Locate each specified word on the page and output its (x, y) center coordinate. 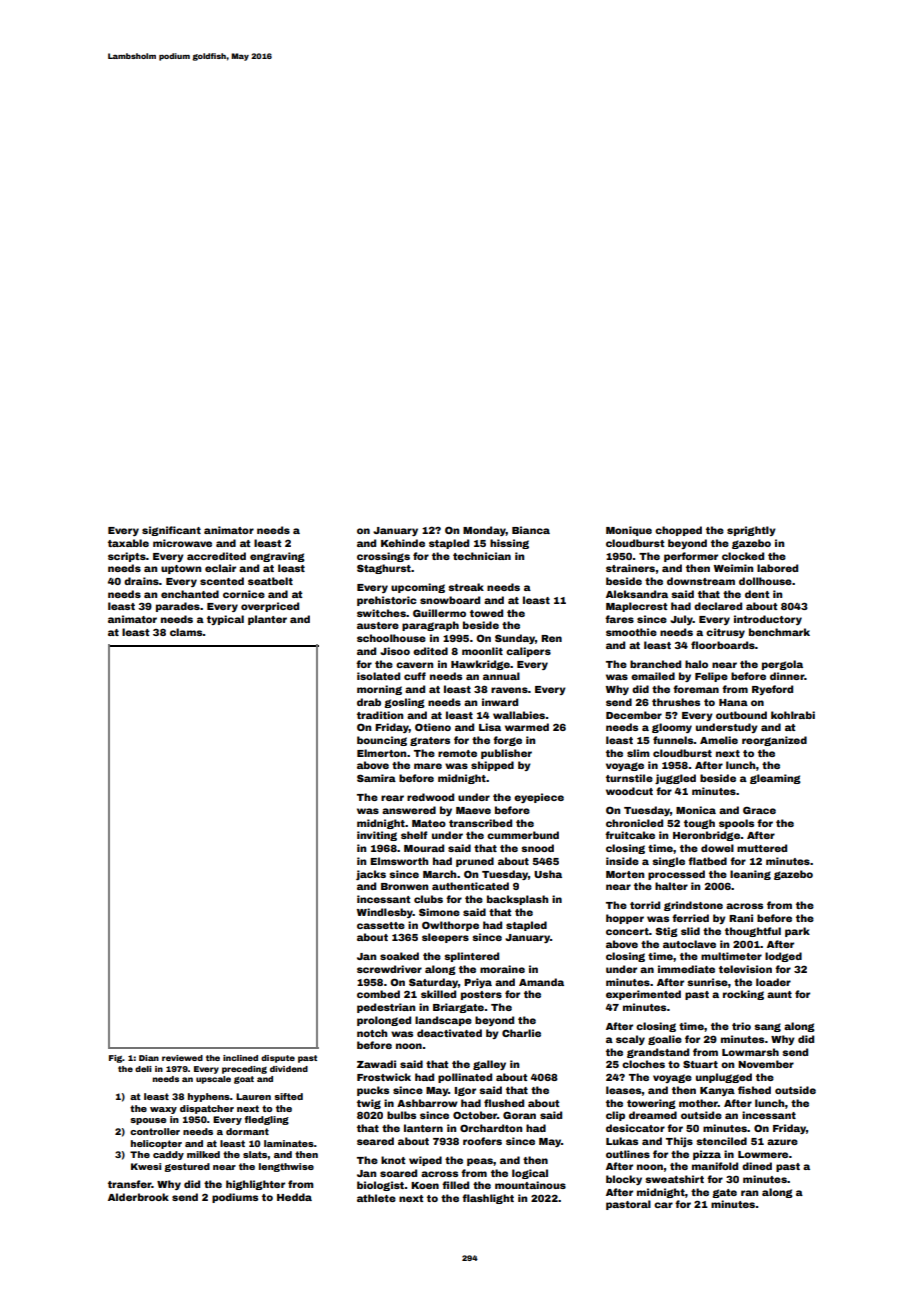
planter (267, 620)
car (663, 1205)
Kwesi (146, 1166)
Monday (484, 531)
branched (655, 664)
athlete (376, 1198)
